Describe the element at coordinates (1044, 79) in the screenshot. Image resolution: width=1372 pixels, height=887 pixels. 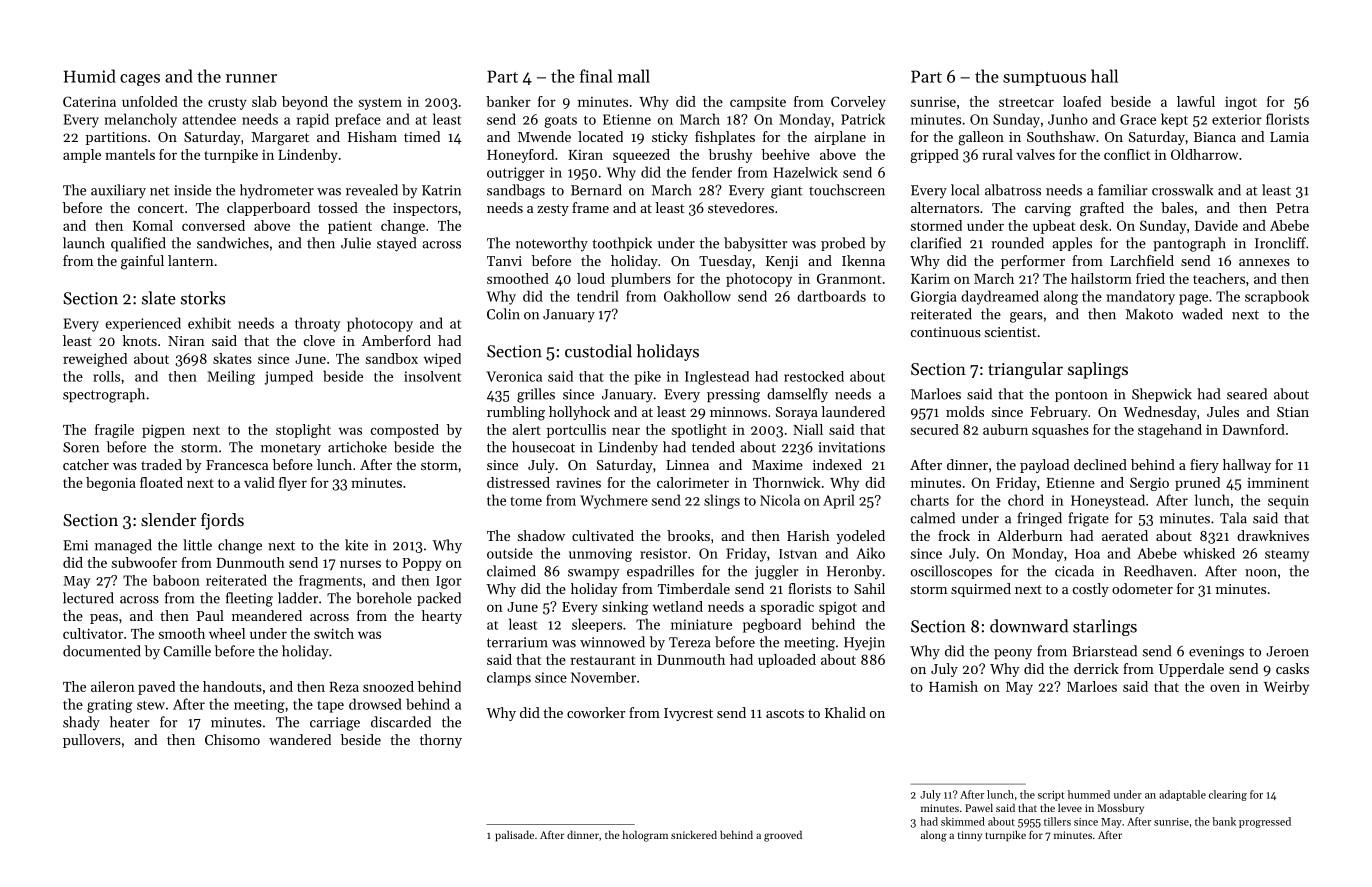
I see `sumptuous` at that location.
